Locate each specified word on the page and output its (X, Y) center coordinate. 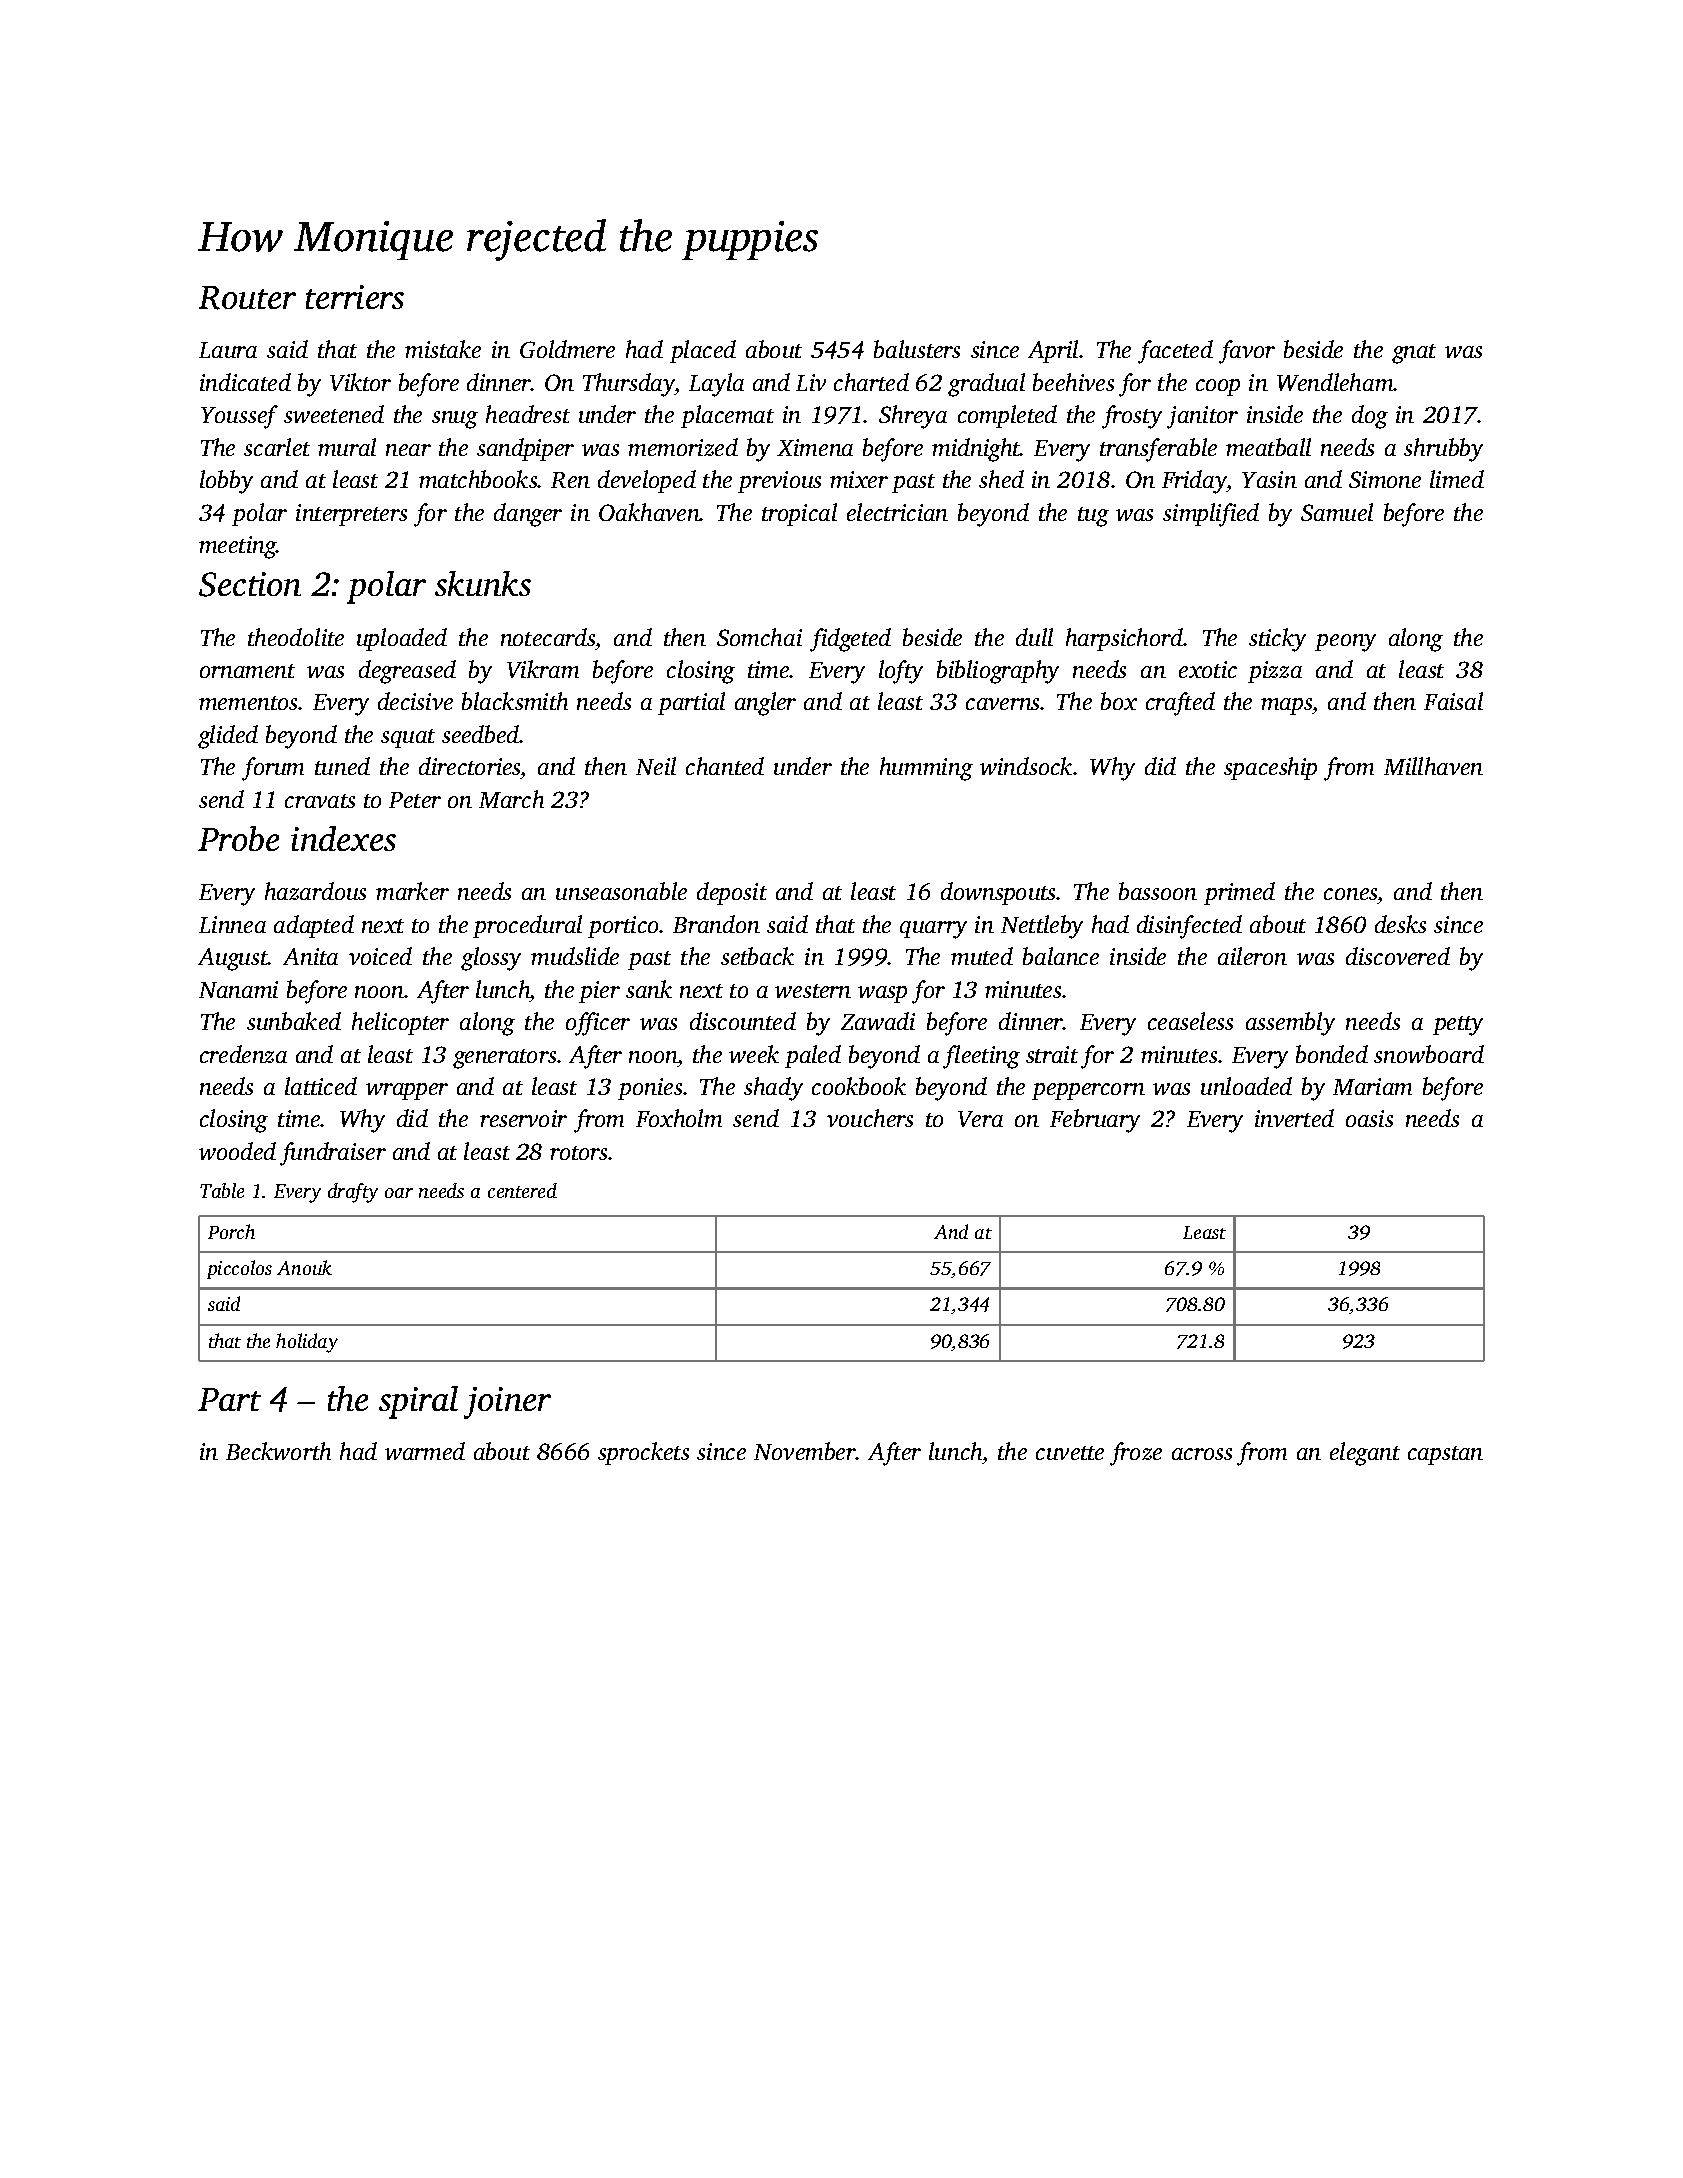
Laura (228, 350)
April (1053, 351)
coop (1218, 387)
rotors (578, 1153)
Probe (238, 838)
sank (649, 989)
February (1095, 1121)
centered (522, 1190)
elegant (1365, 1454)
